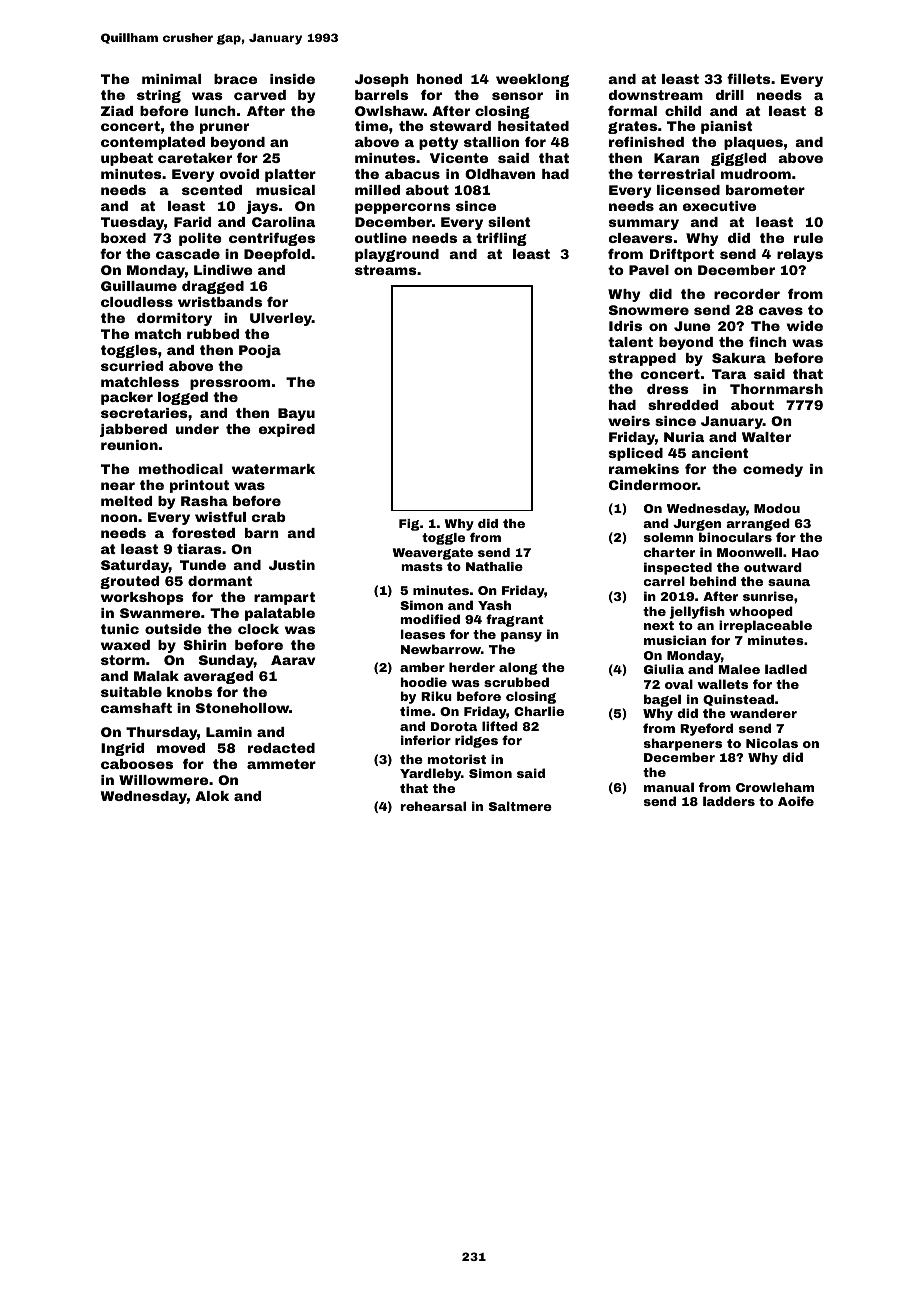 This document has width=924, height=1308. What do you see at coordinates (292, 79) in the document?
I see `inside` at bounding box center [292, 79].
